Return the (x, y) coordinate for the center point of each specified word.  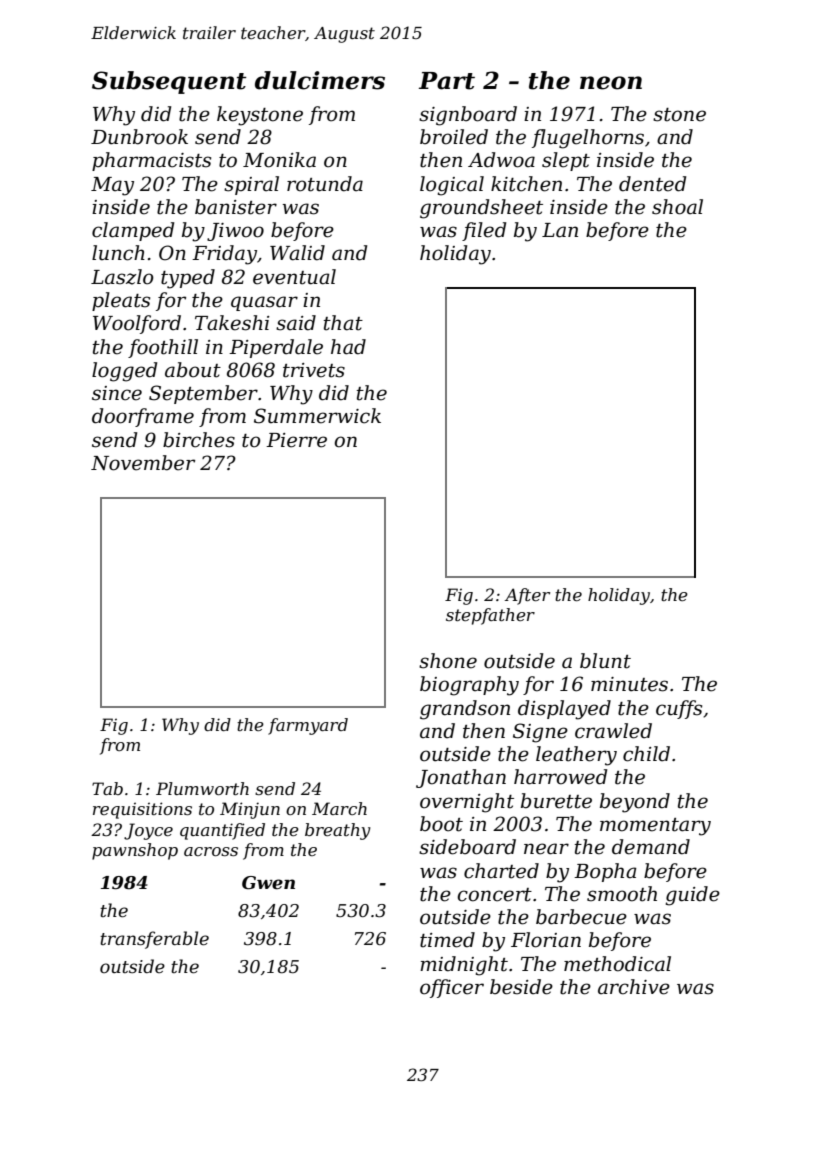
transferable (154, 940)
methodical (617, 964)
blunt (605, 661)
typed (188, 279)
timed (447, 940)
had (348, 347)
